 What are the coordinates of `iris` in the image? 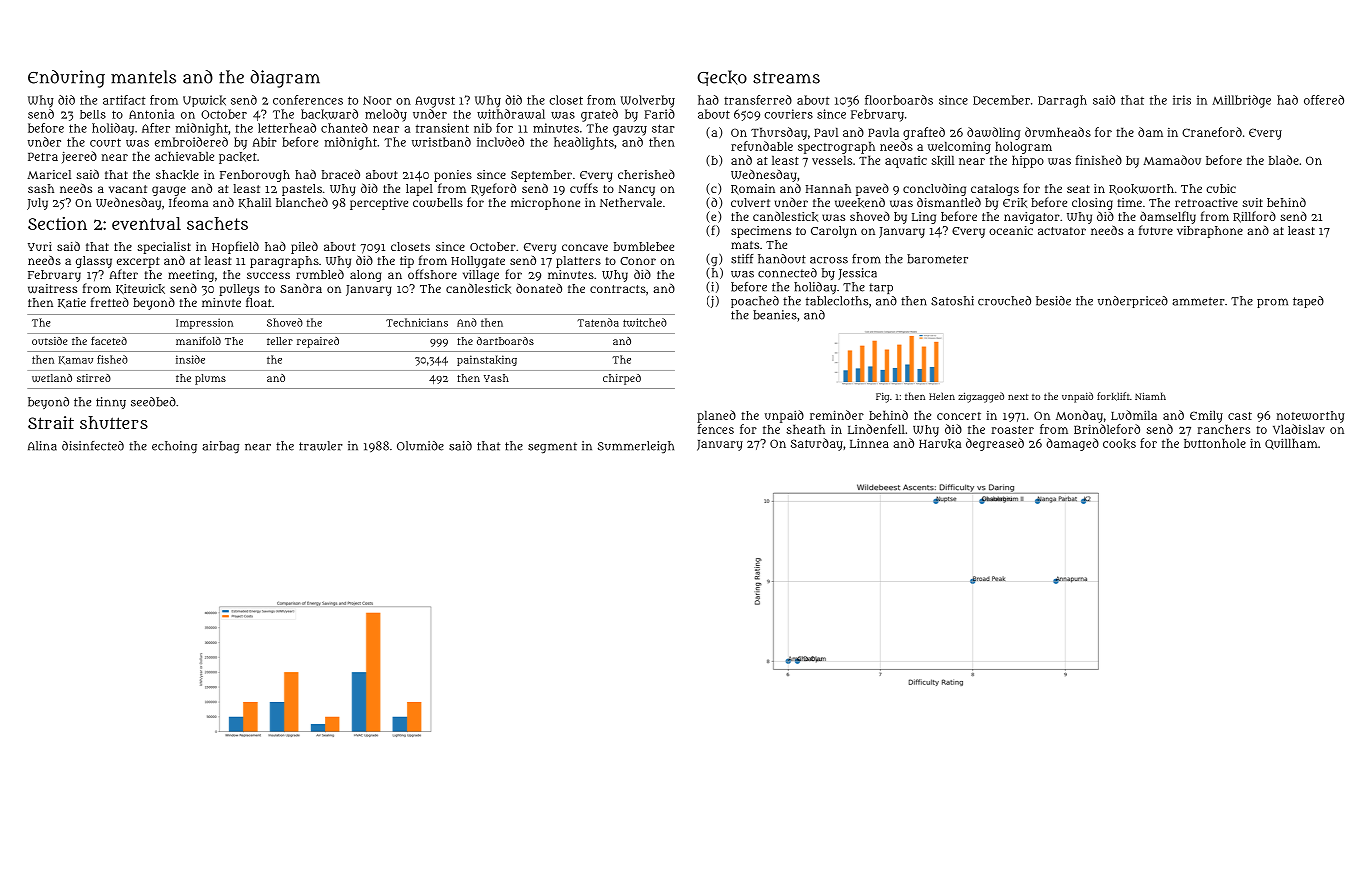 It's located at (1182, 100).
